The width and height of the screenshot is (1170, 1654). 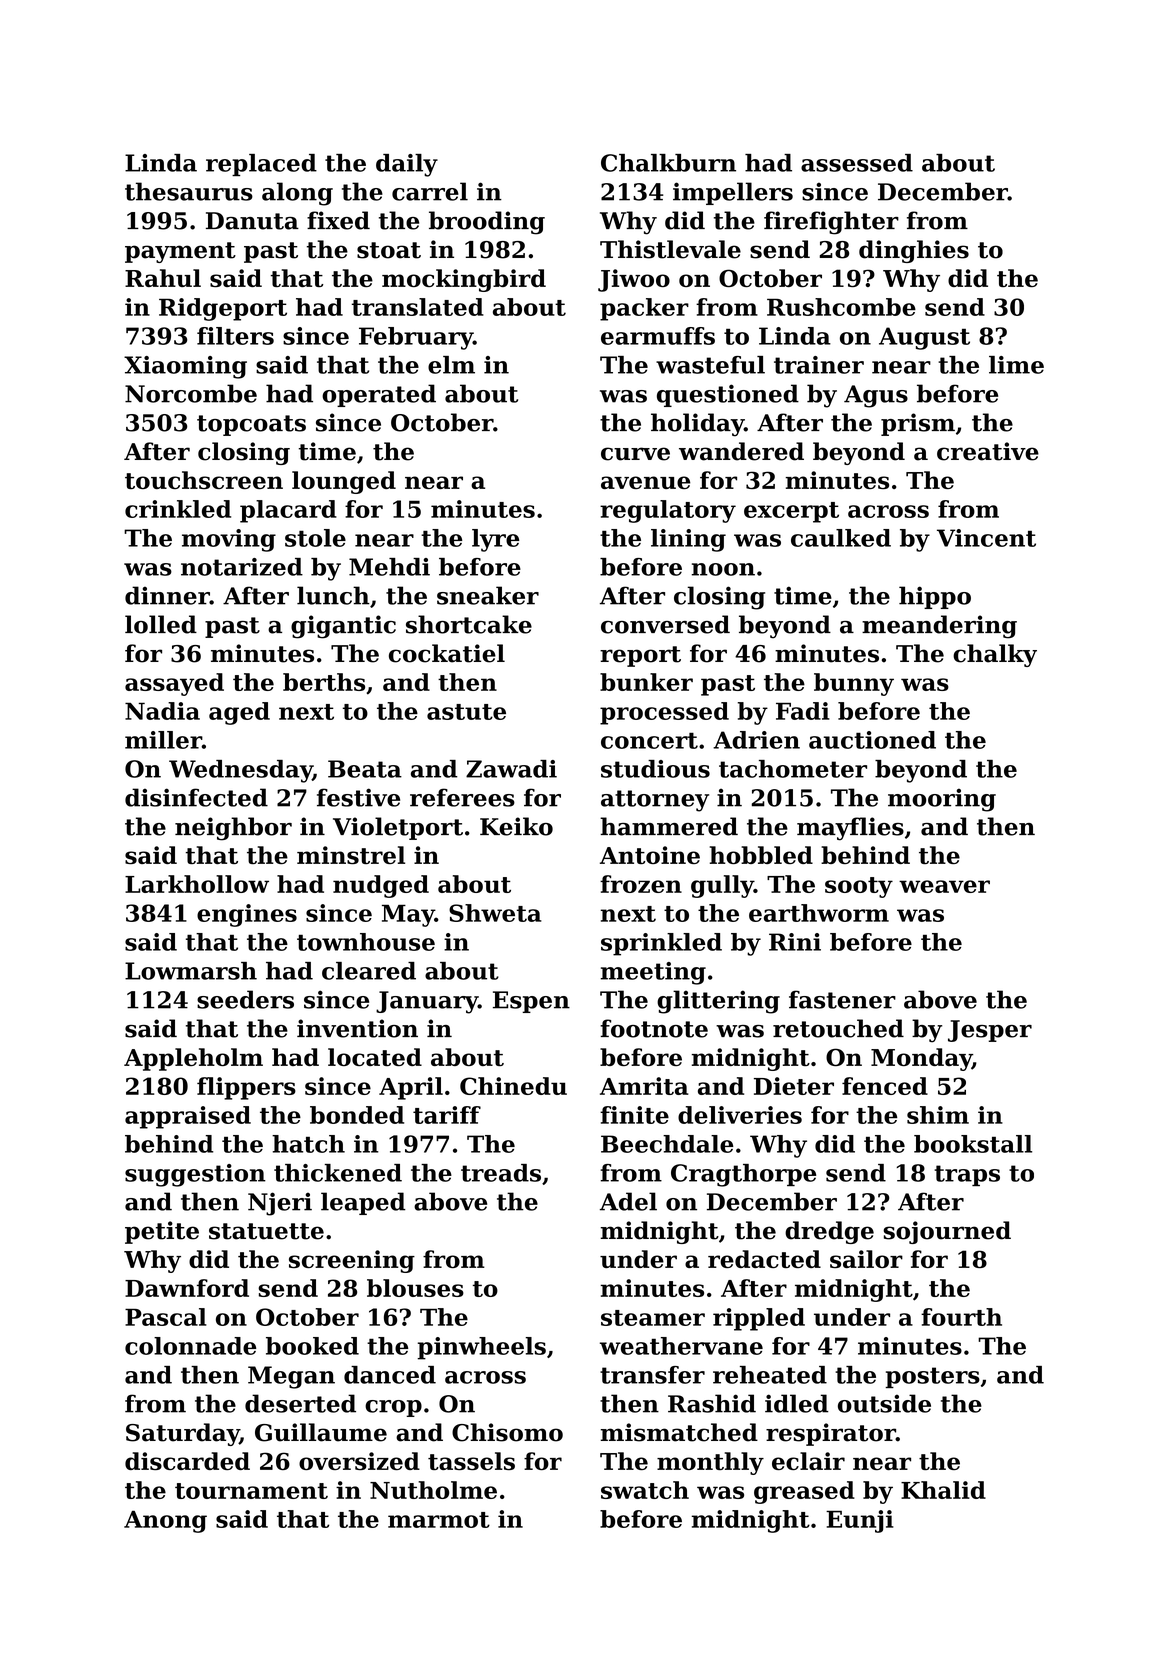 What do you see at coordinates (670, 249) in the screenshot?
I see `Thistlevale` at bounding box center [670, 249].
